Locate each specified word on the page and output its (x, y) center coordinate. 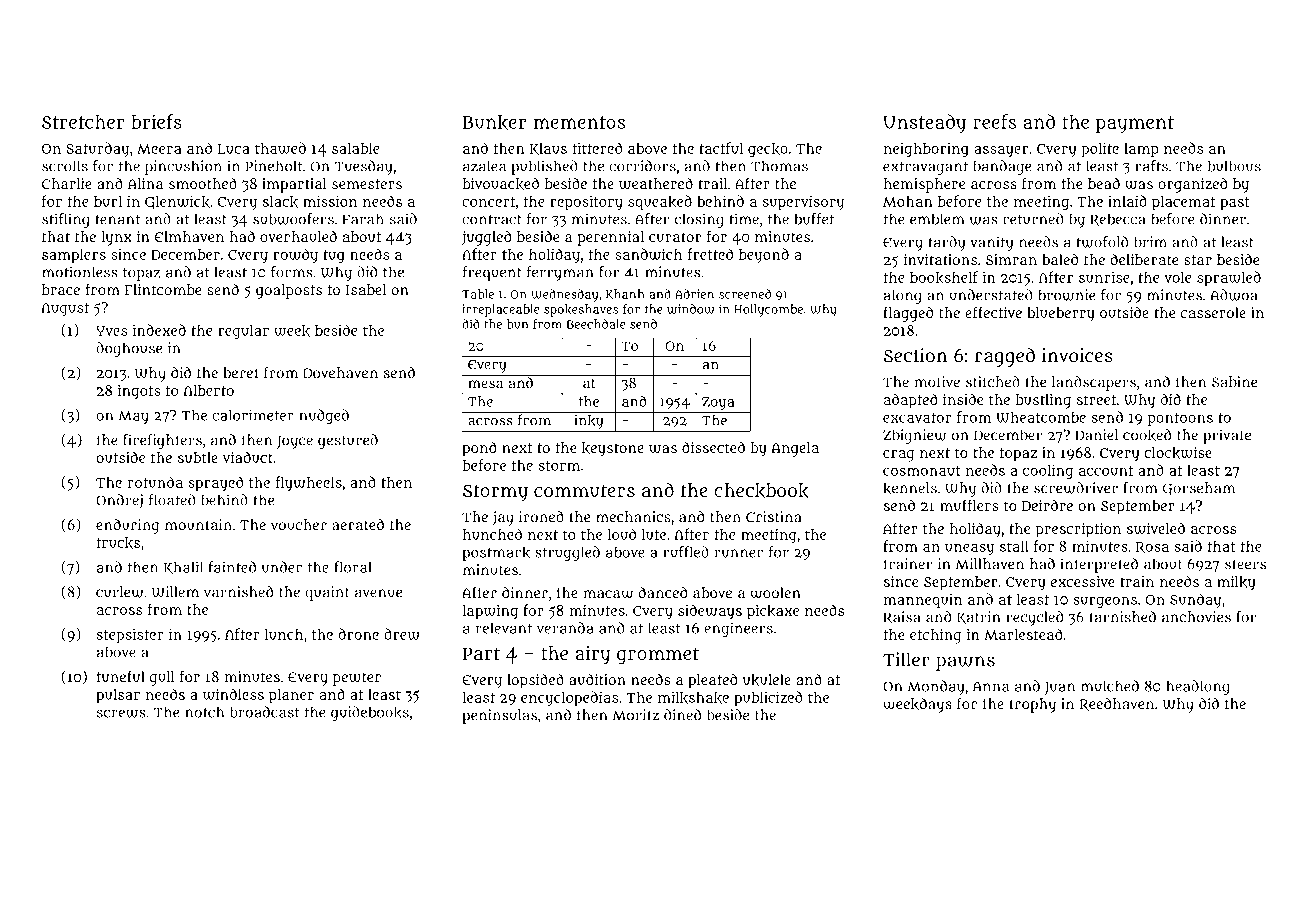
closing (699, 220)
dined (682, 715)
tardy (946, 243)
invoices (1077, 355)
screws (121, 713)
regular (243, 332)
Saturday (97, 149)
